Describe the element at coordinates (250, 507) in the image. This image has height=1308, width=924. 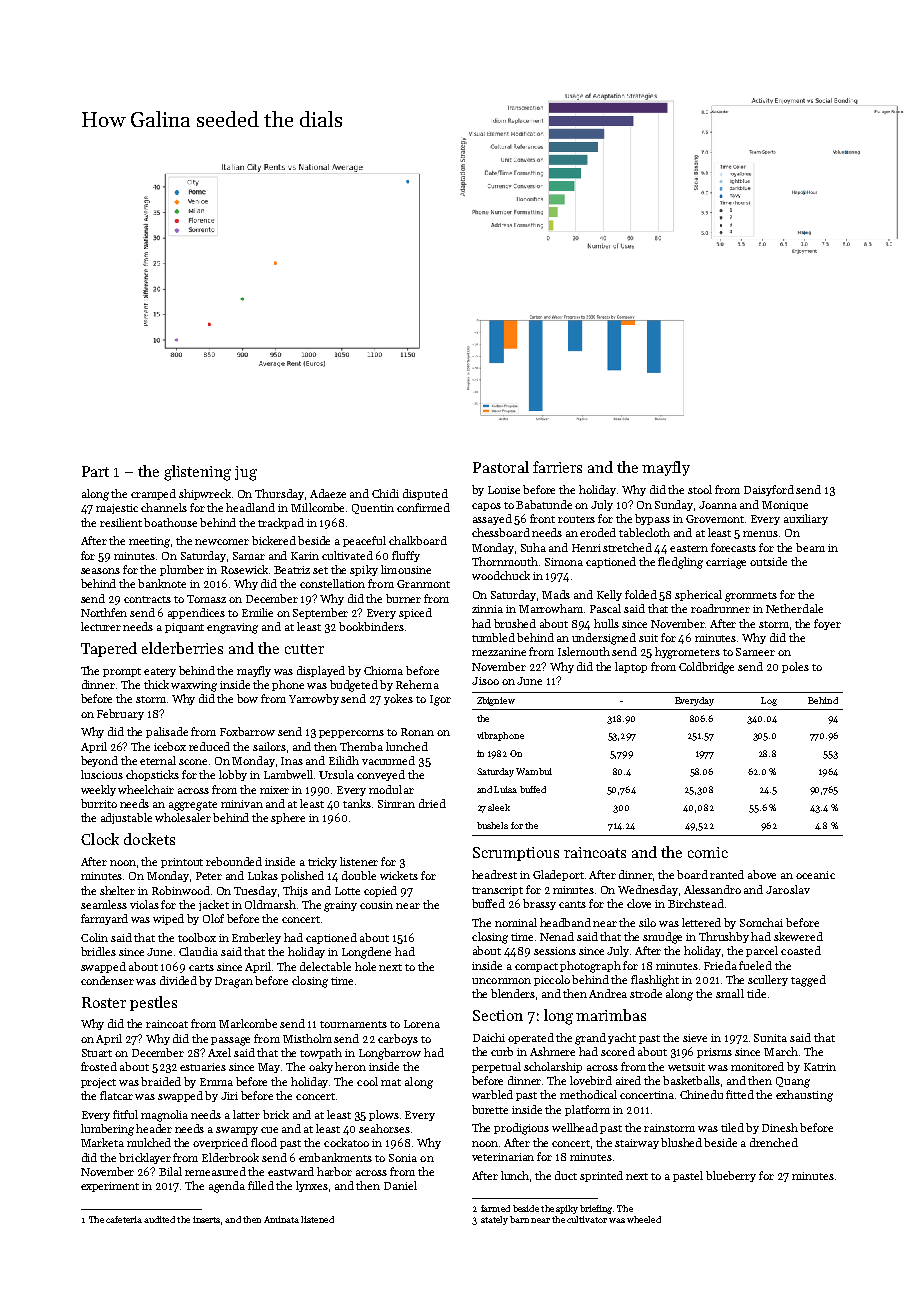
I see `headland` at that location.
